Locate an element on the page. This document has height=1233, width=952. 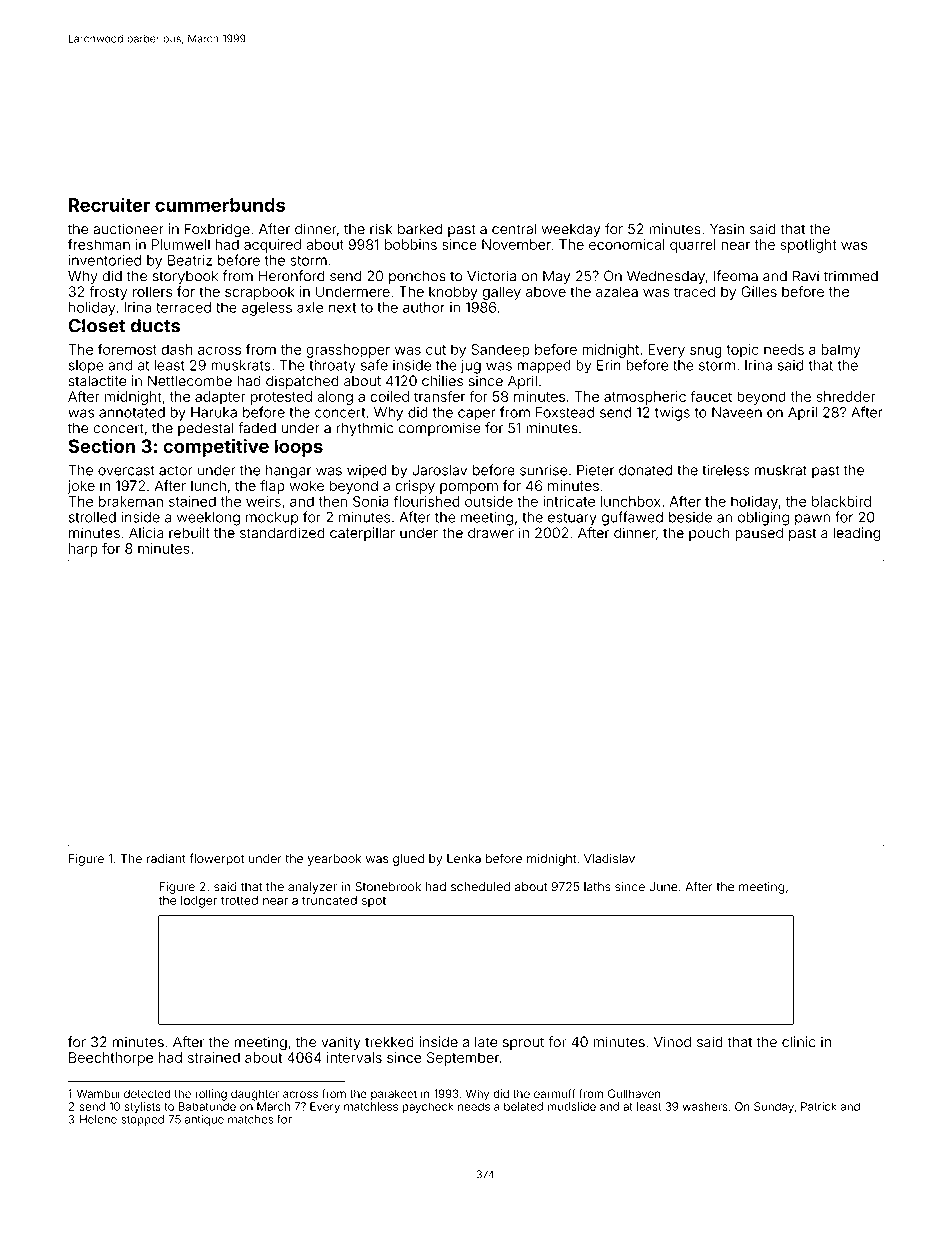
blackbird is located at coordinates (841, 501).
